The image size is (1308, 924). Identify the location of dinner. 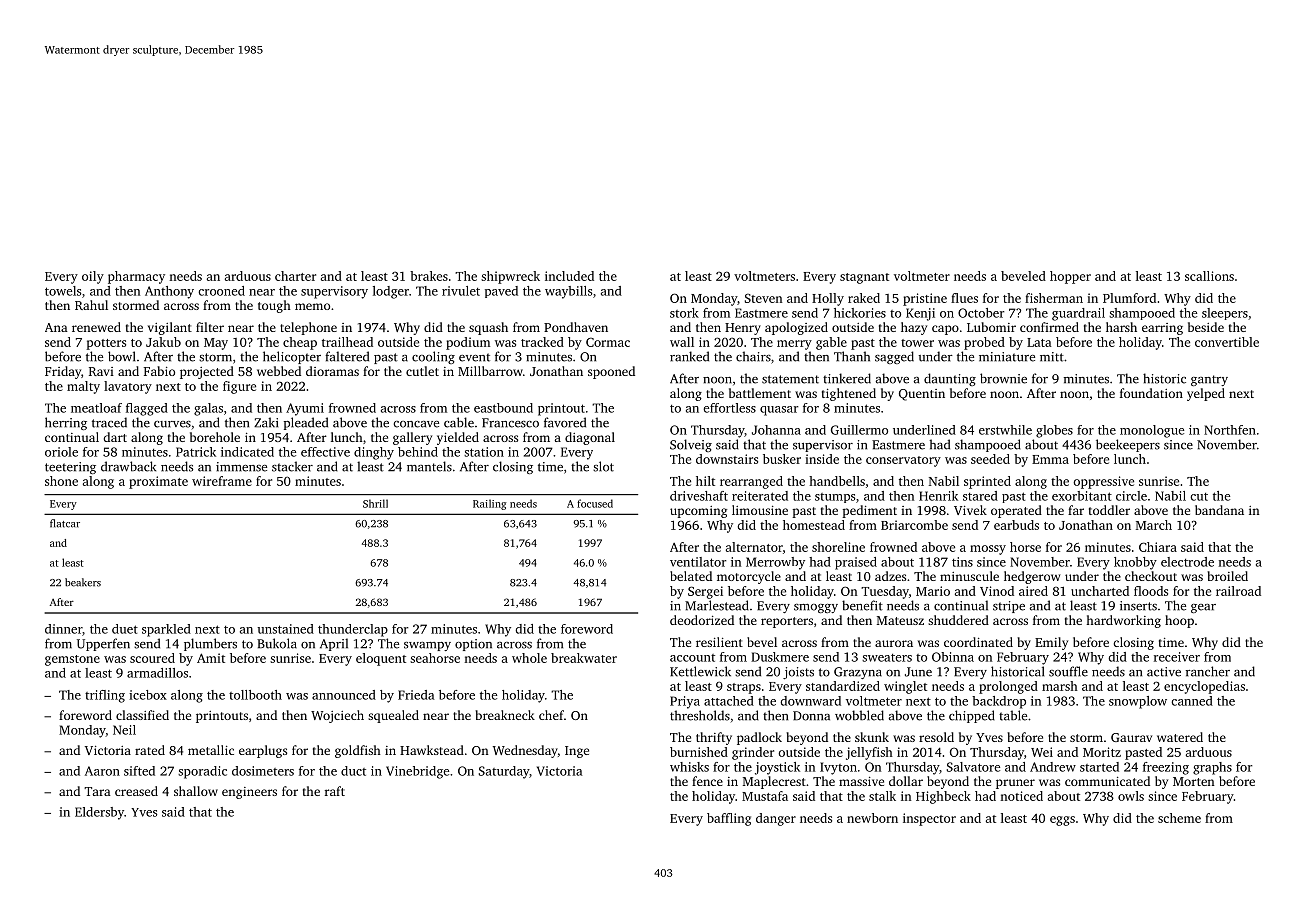
(63, 629).
